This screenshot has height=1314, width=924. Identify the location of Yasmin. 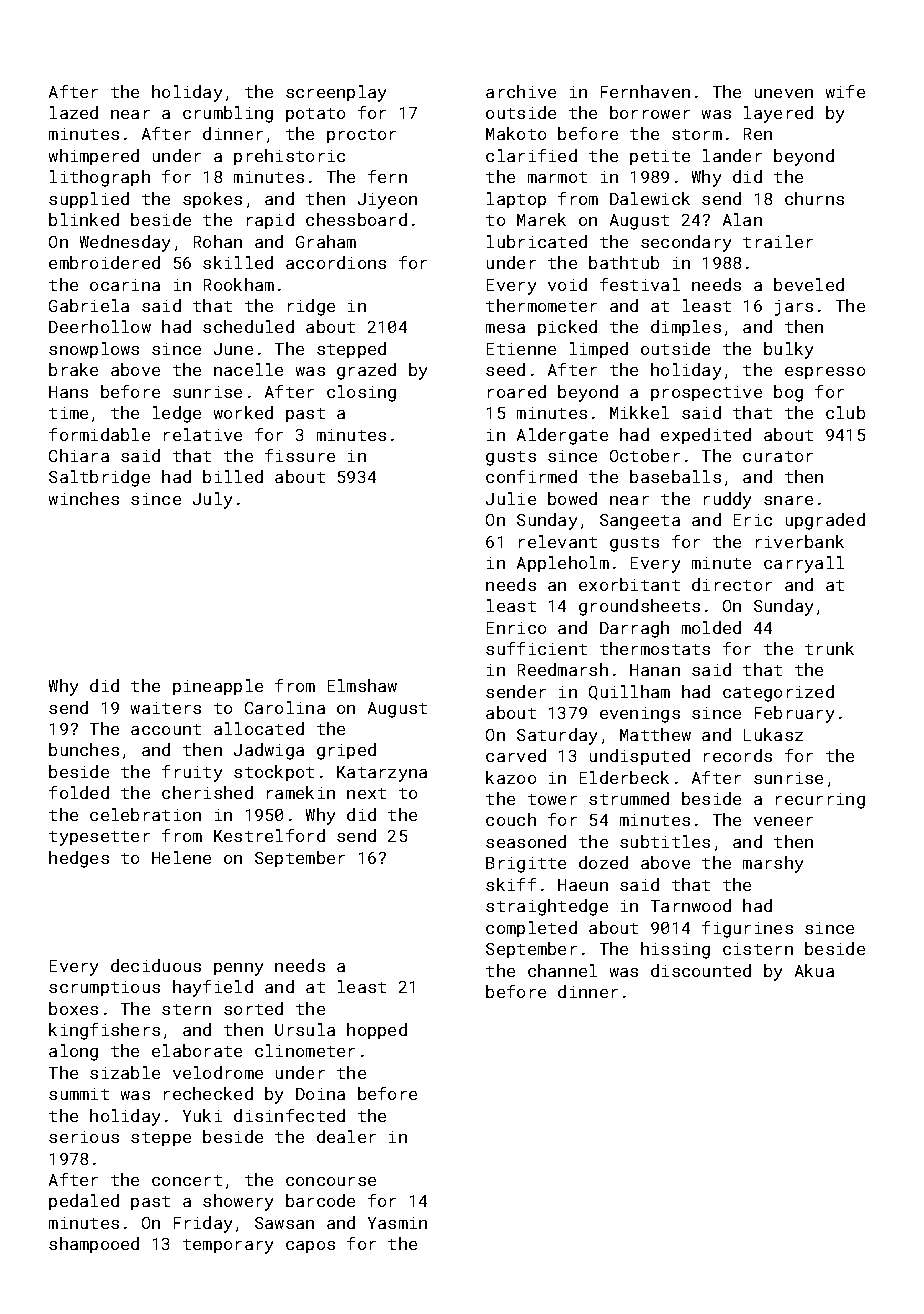
(397, 1223).
